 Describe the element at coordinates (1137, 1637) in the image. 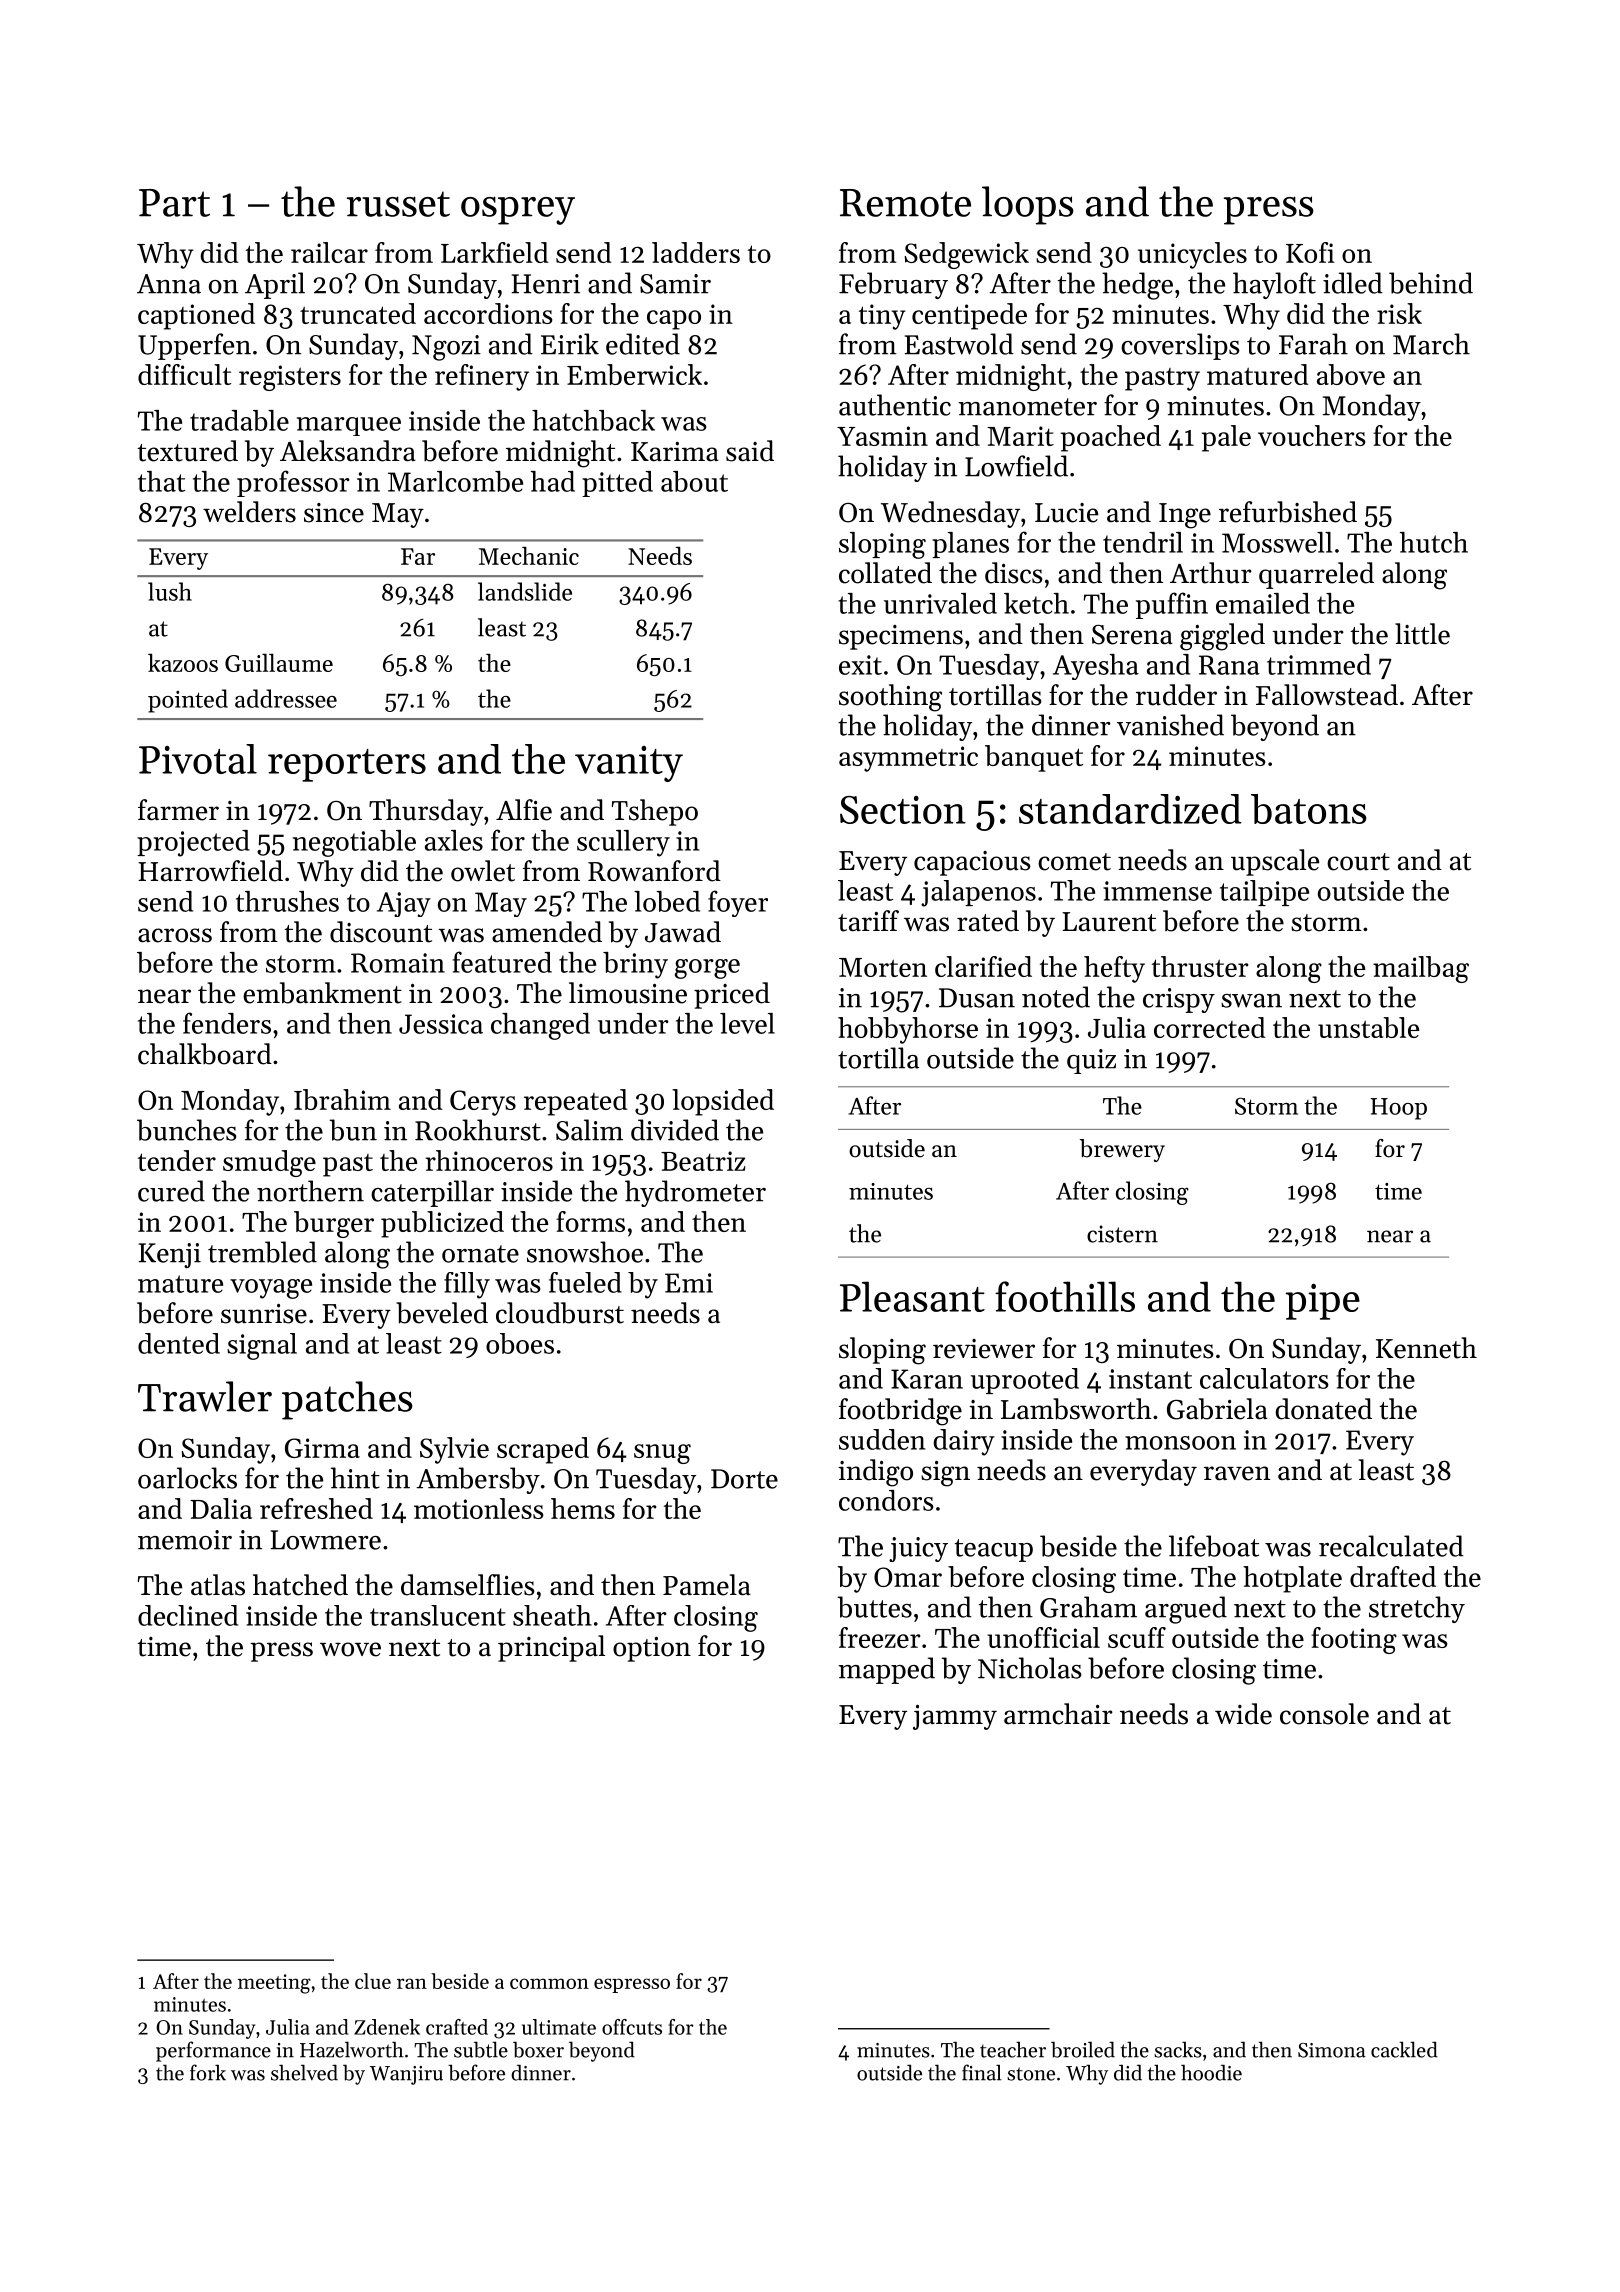

I see `scuff` at that location.
